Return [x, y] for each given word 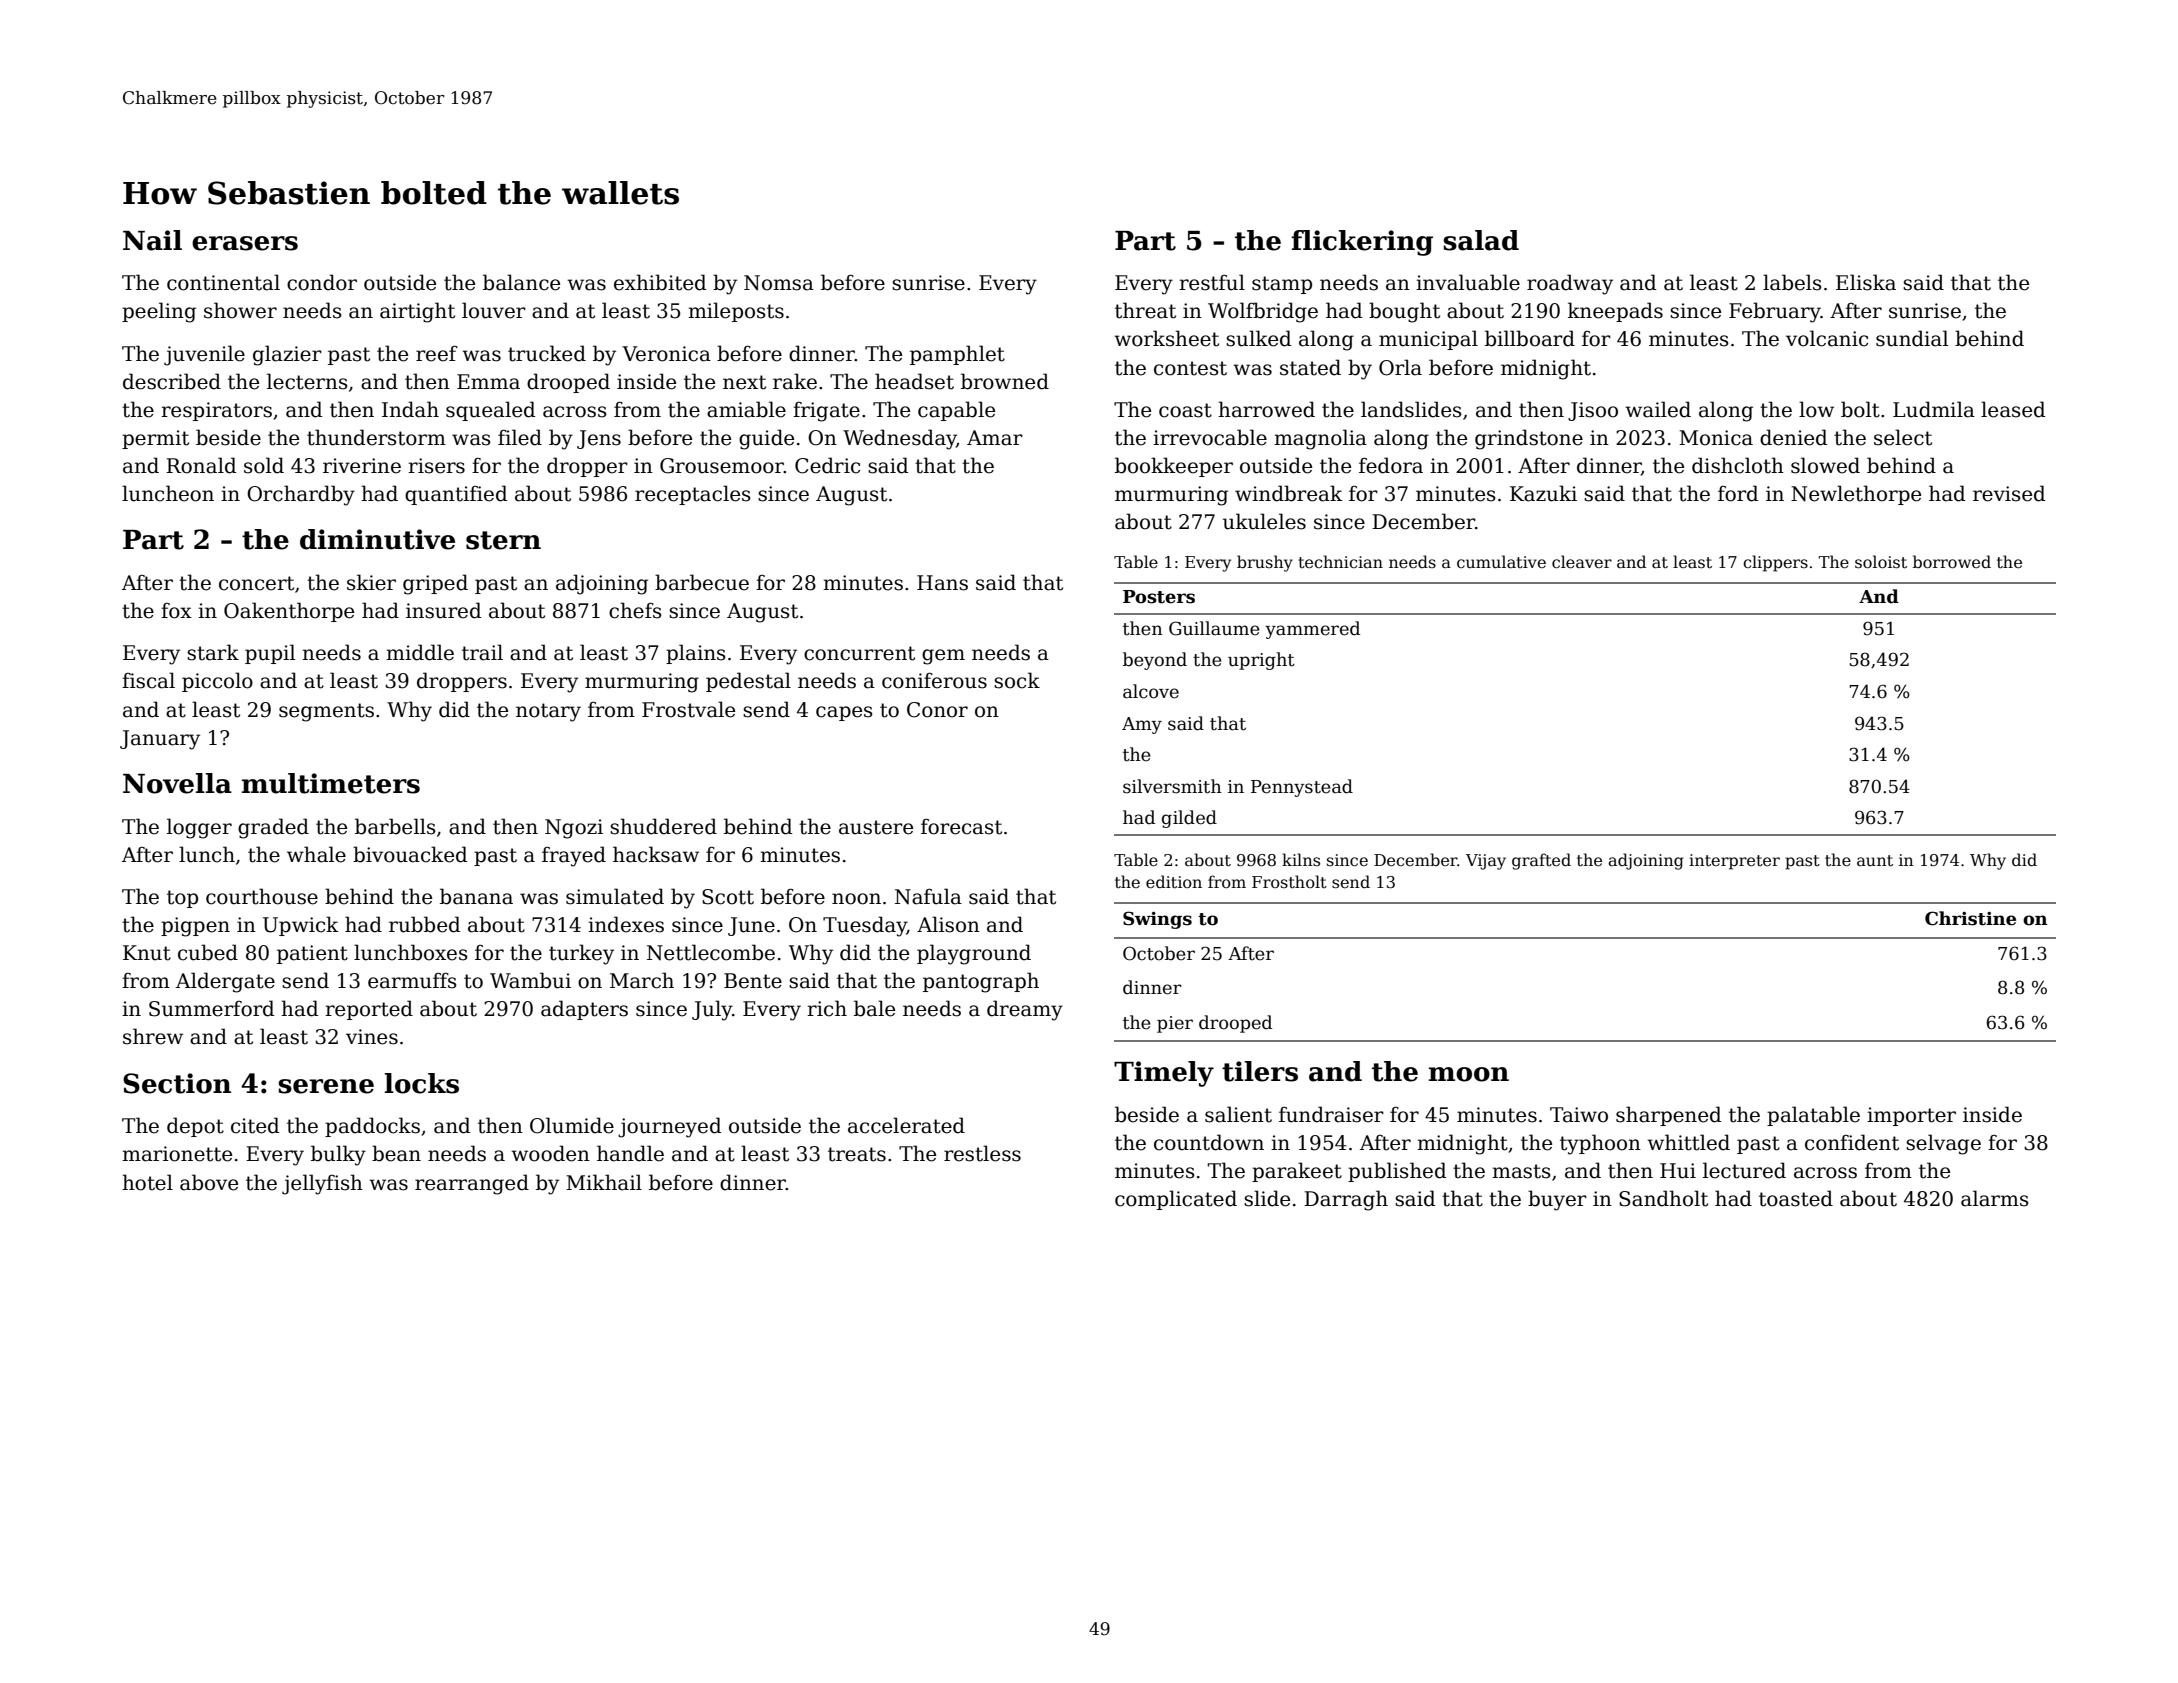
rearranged [472, 1184]
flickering [1362, 243]
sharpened [1669, 1116]
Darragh [1346, 1200]
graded [273, 828]
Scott [728, 897]
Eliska [1866, 282]
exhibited [660, 282]
